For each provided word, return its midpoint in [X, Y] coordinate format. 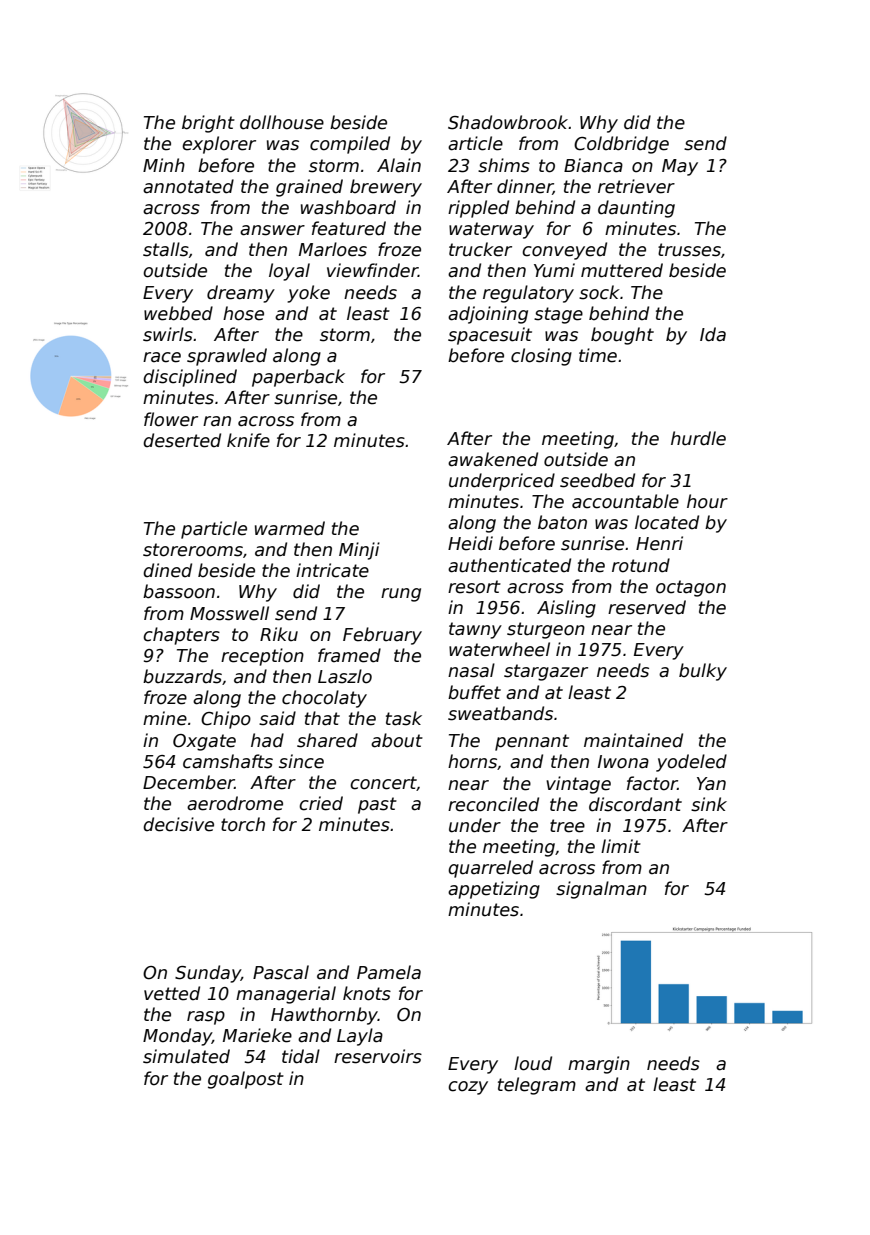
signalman [601, 890]
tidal [301, 1056]
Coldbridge [621, 145]
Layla [360, 1037]
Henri [659, 543]
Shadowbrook [508, 122]
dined [167, 570]
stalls [166, 249]
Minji [359, 551]
